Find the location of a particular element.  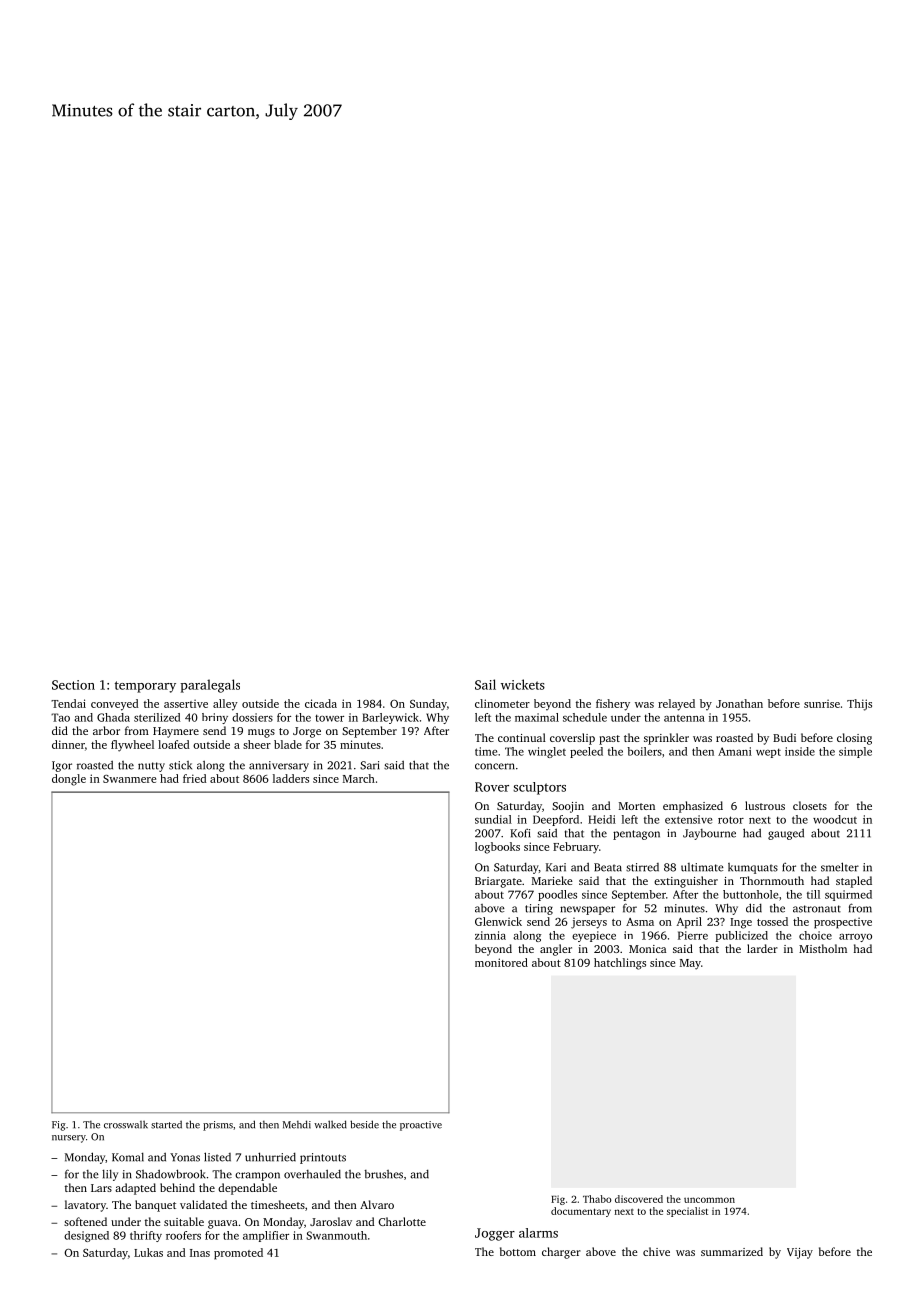

Mistholm is located at coordinates (823, 948).
